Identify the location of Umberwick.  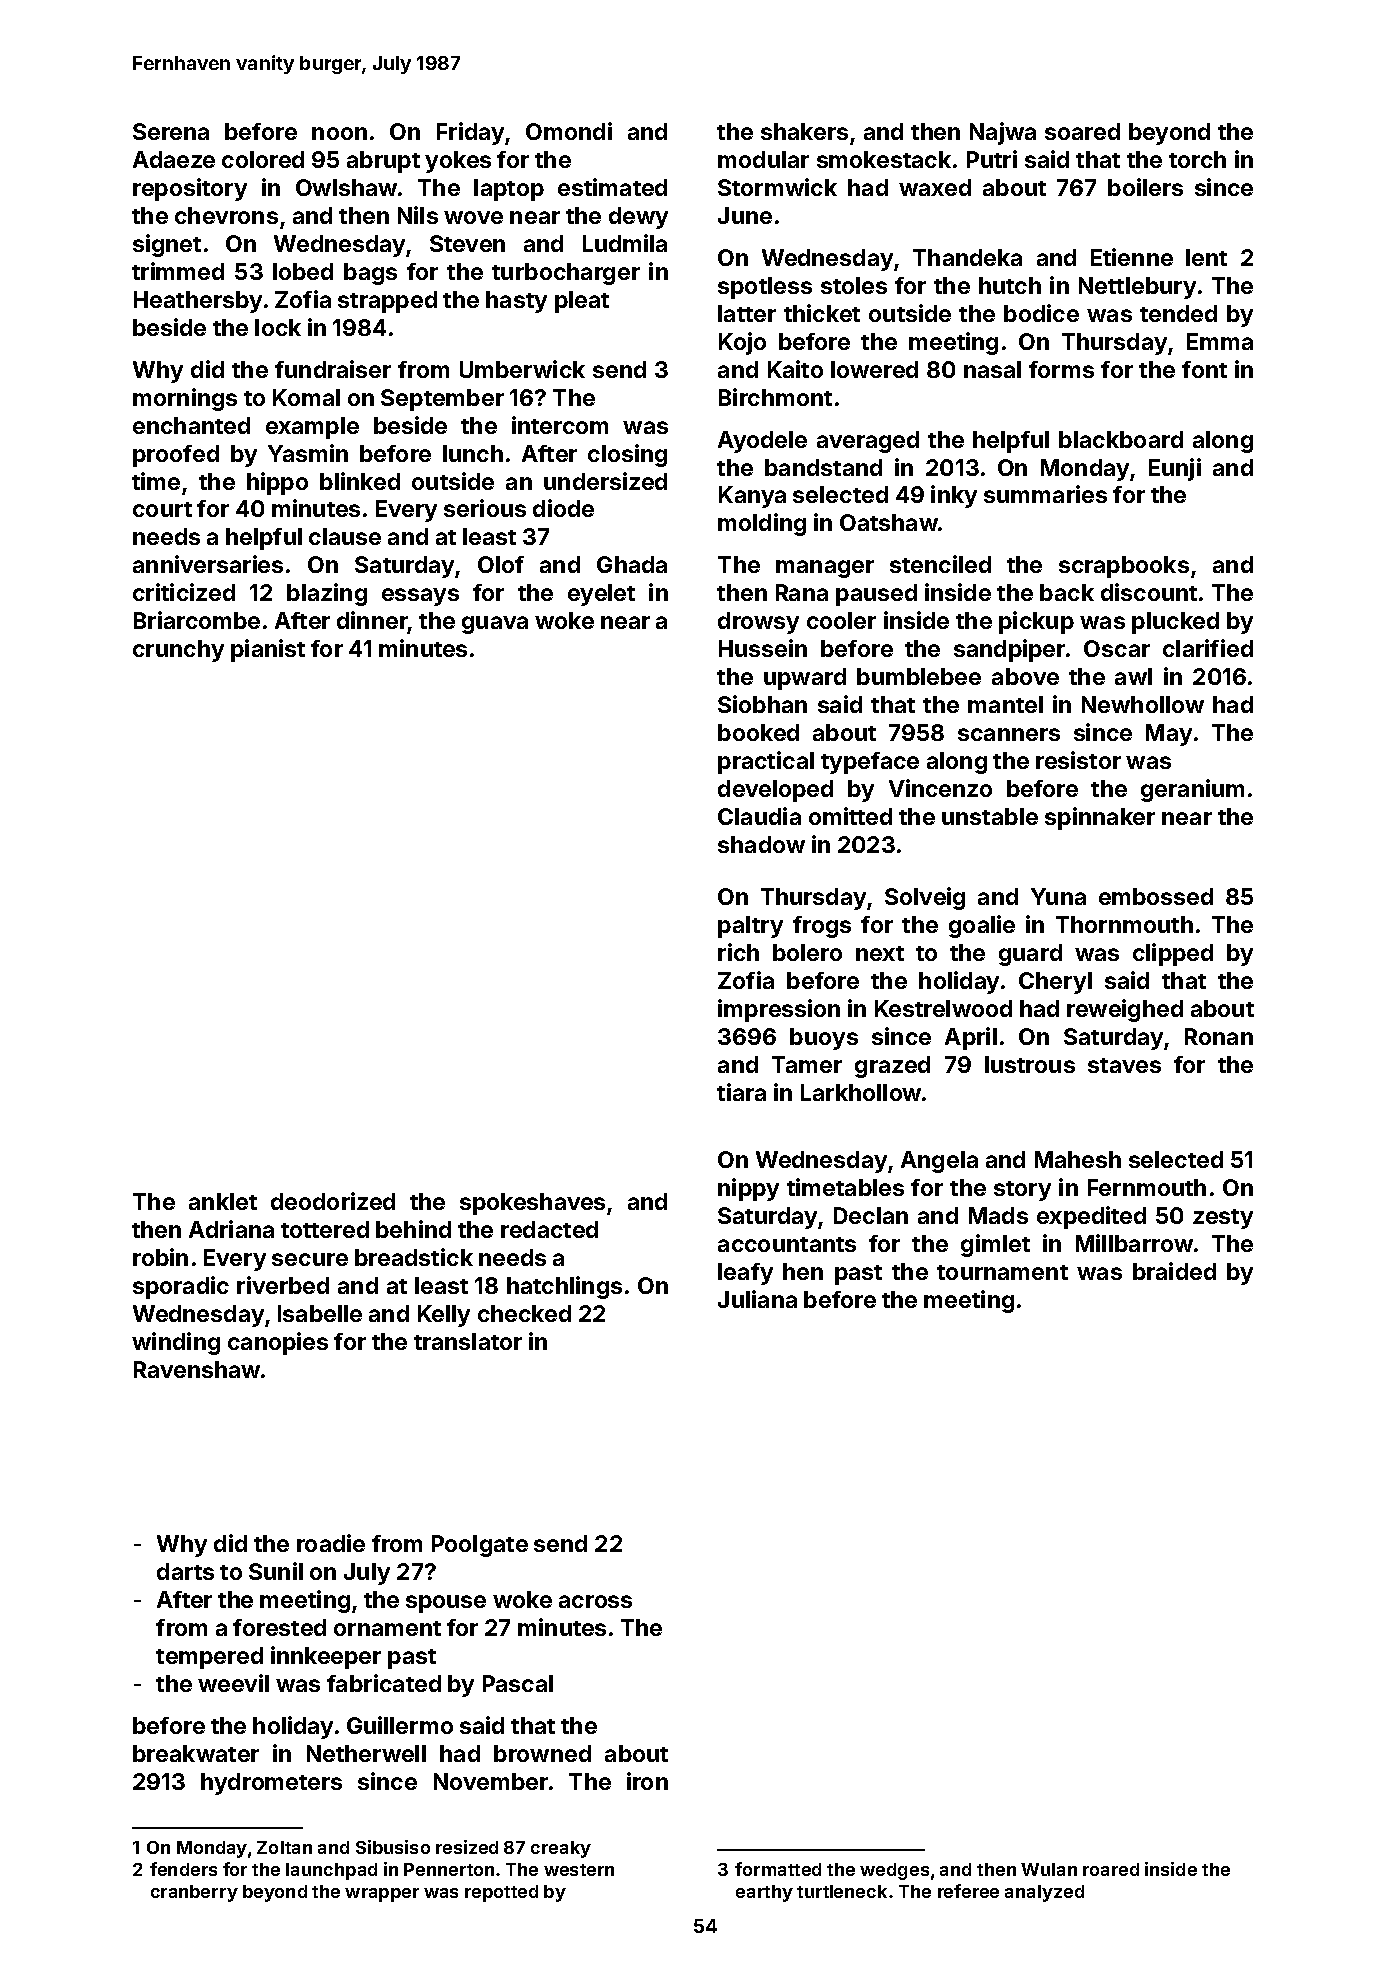
(522, 369).
